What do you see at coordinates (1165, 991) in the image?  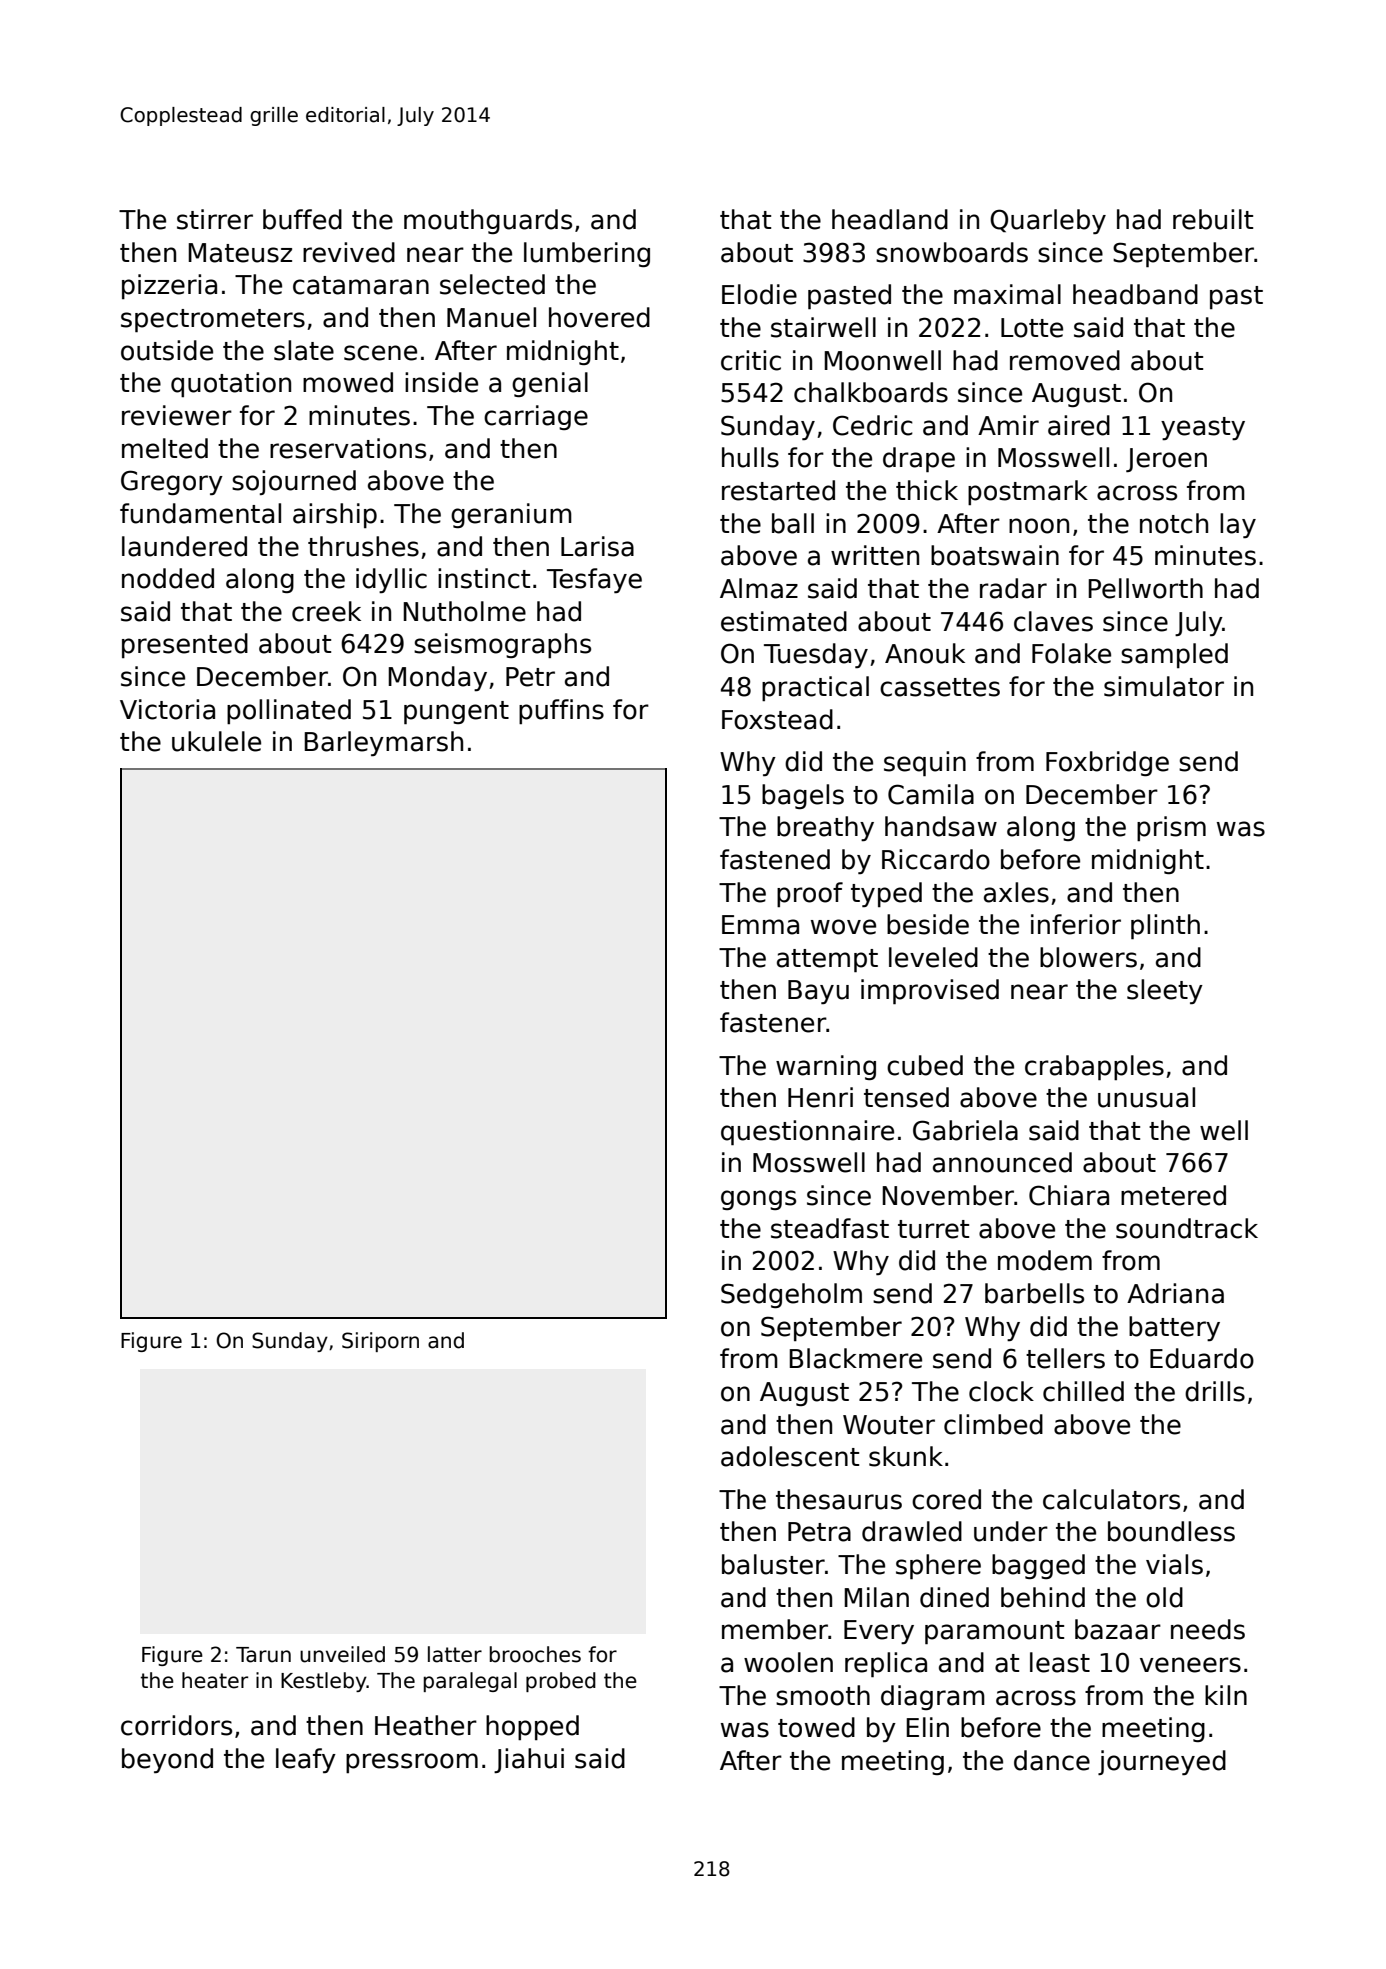 I see `sleety` at bounding box center [1165, 991].
